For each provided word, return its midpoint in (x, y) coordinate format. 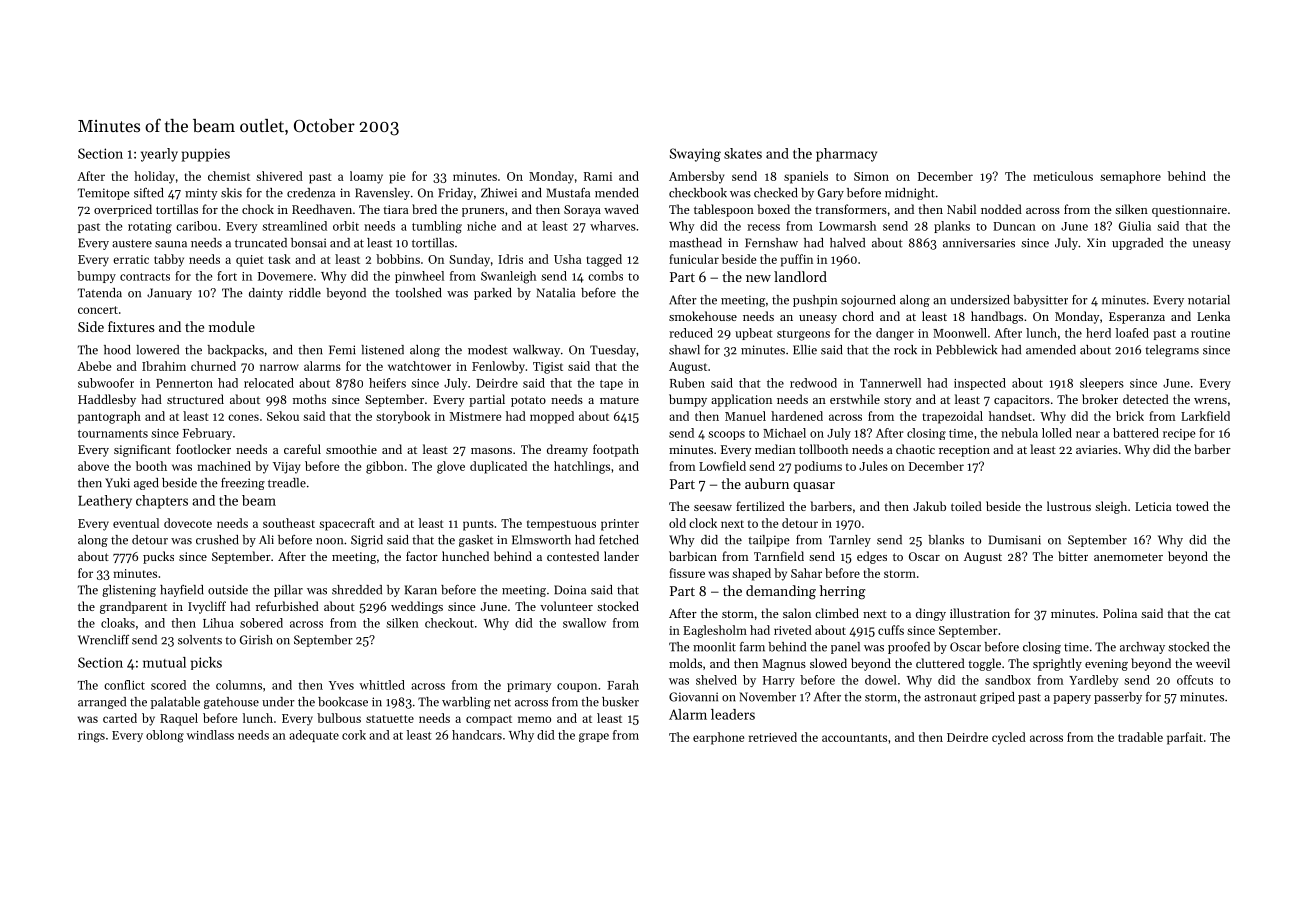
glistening (129, 591)
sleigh (1111, 507)
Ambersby (696, 177)
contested (573, 556)
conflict (124, 685)
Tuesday (613, 351)
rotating (150, 228)
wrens (1210, 401)
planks (952, 227)
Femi (342, 350)
